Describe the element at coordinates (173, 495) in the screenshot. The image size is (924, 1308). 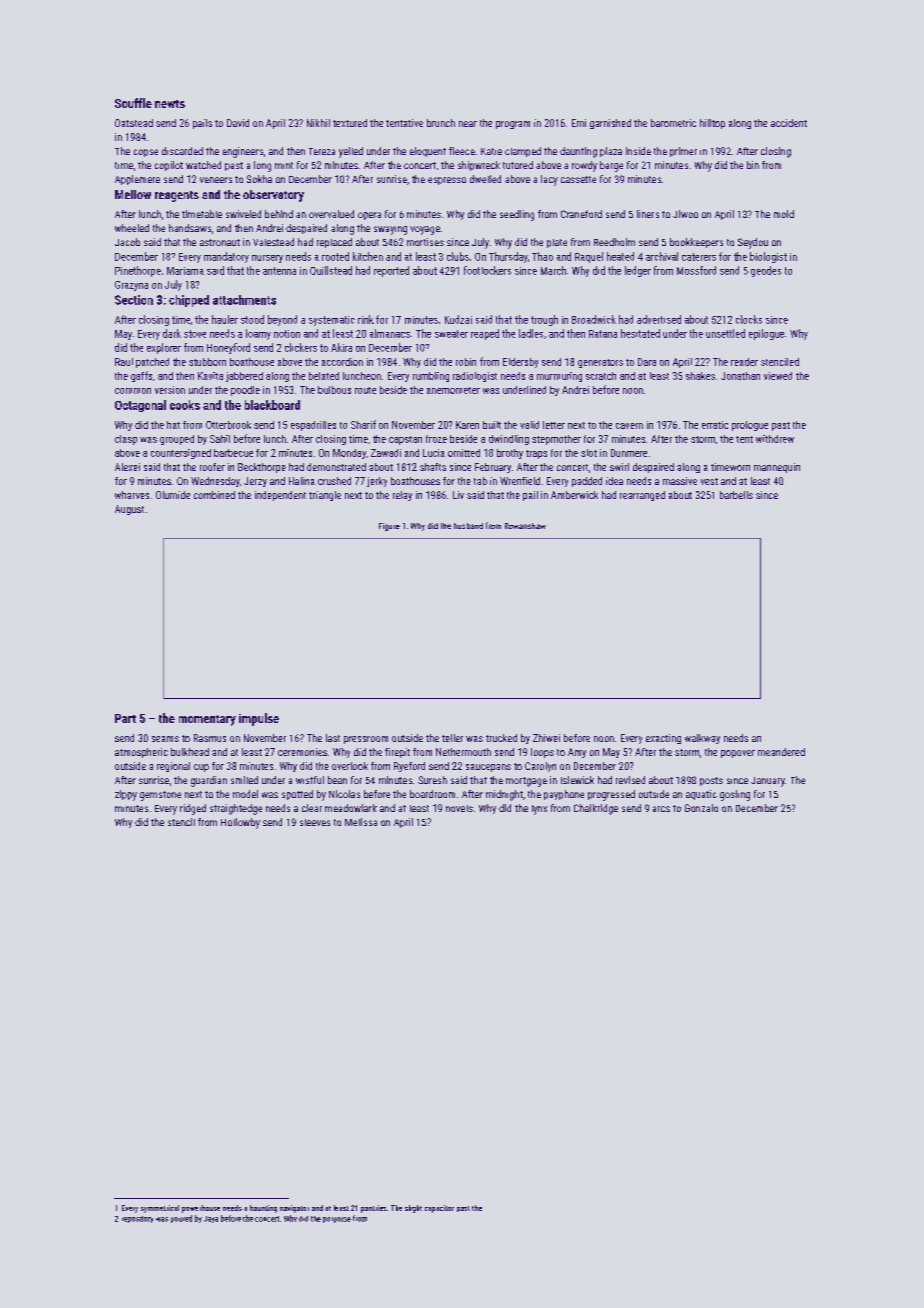
I see `Olumide` at that location.
